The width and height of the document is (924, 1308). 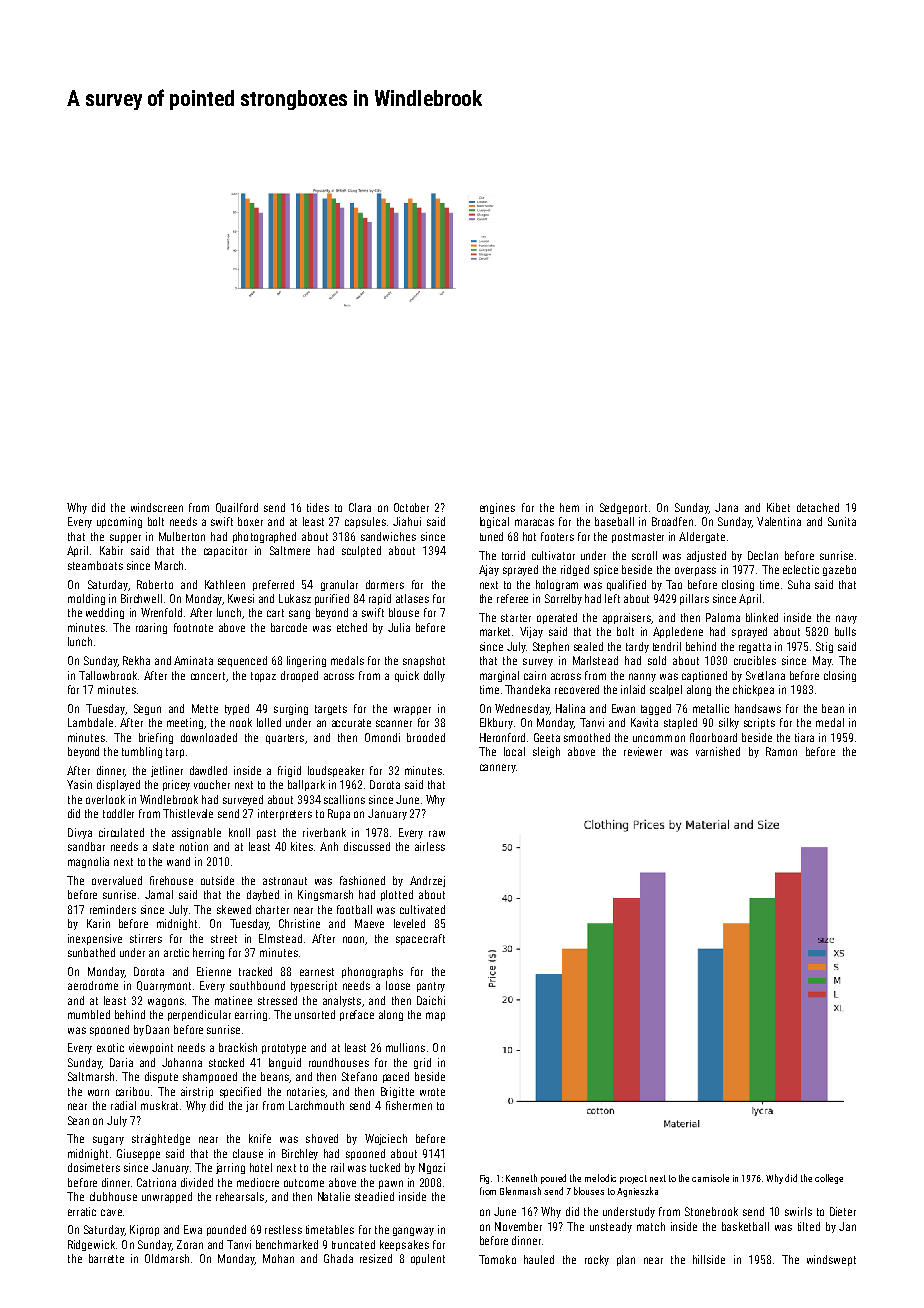 I want to click on hem, so click(x=569, y=507).
